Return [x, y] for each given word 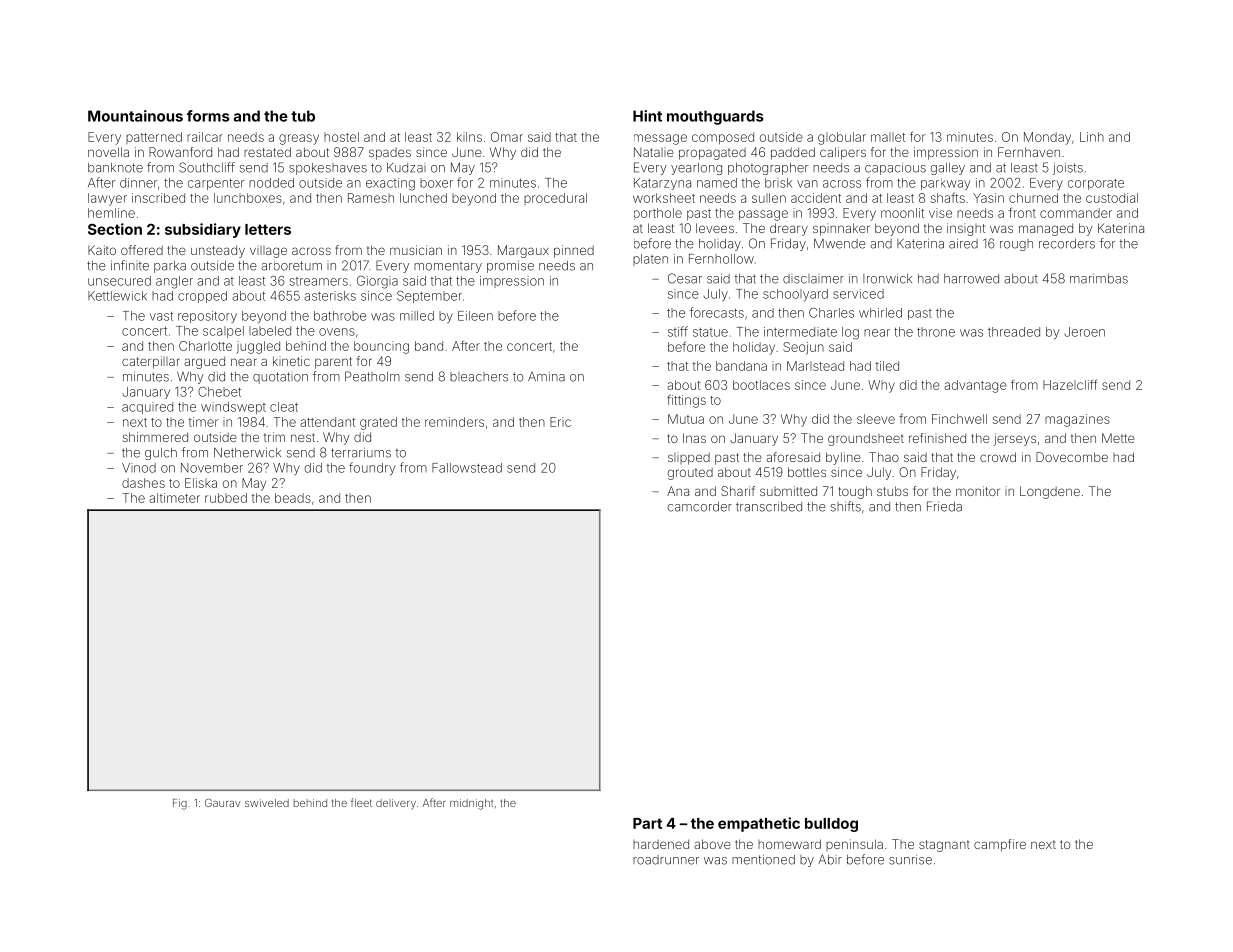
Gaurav [222, 802]
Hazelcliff [1070, 384]
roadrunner [666, 860]
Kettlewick [117, 296]
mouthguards [715, 117]
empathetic [759, 824]
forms [208, 116]
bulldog [831, 825]
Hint [647, 116]
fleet [361, 802]
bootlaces [761, 385]
